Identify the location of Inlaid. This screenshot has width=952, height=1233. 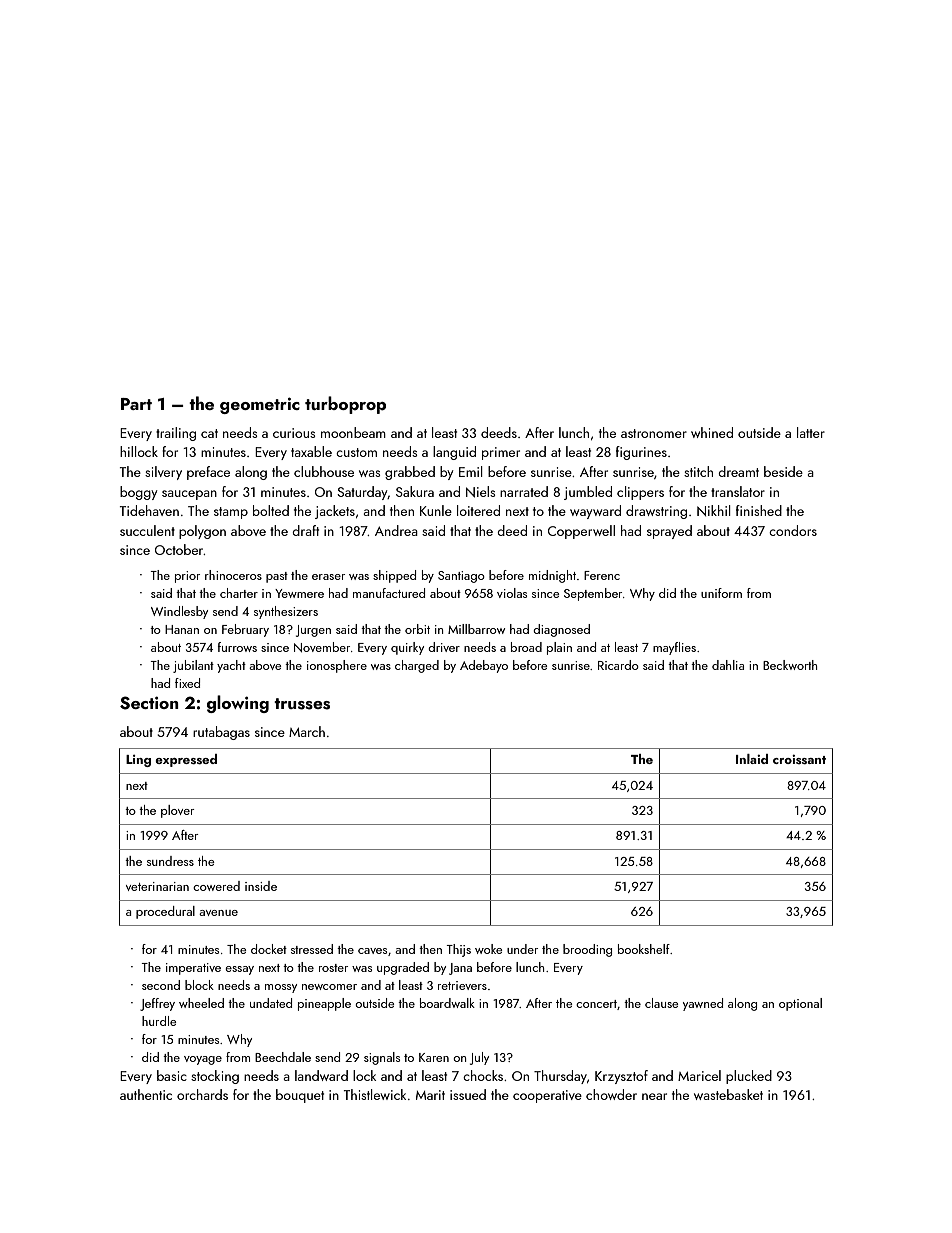
(752, 759).
